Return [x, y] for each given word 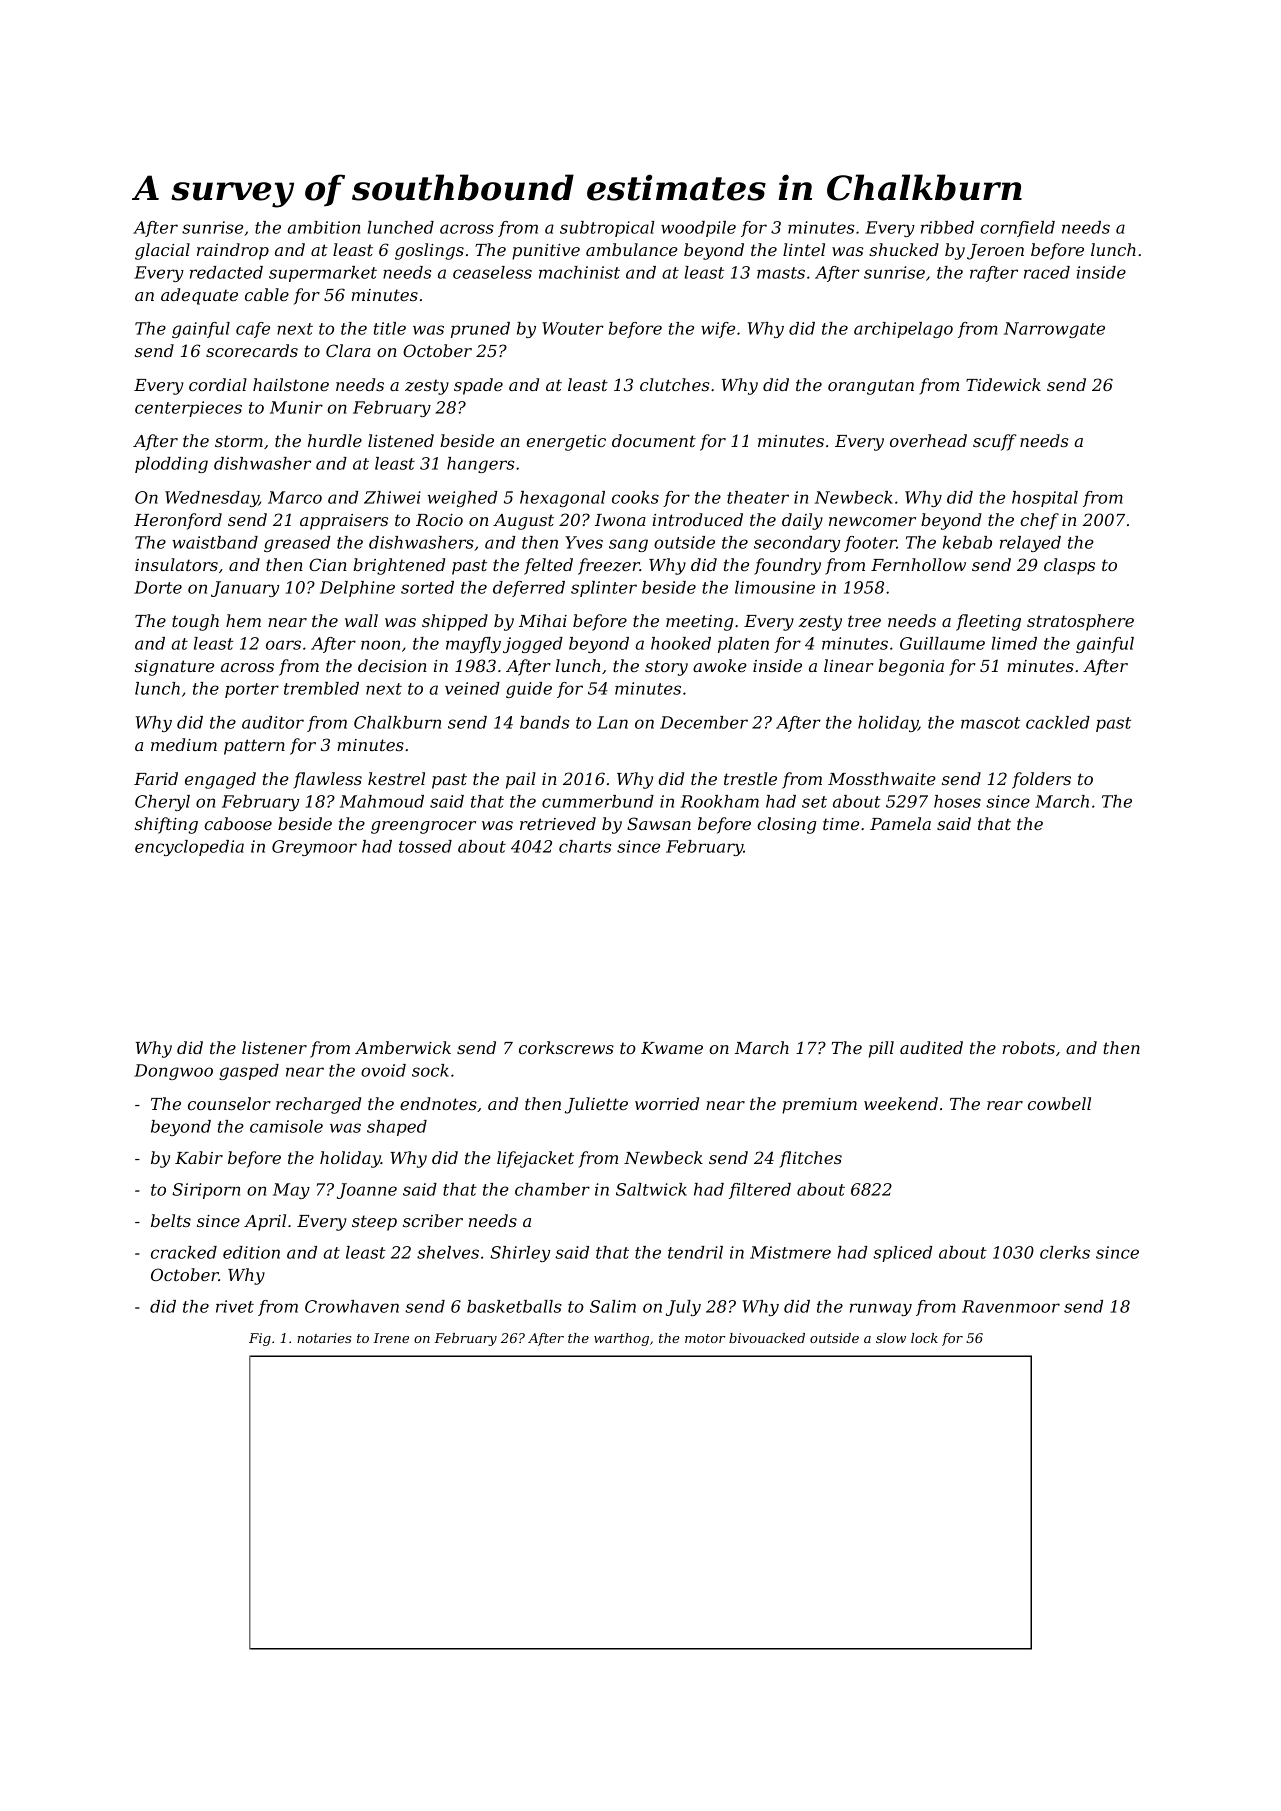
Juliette [596, 1105]
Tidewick [1003, 384]
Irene [391, 1338]
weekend [901, 1103]
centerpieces [188, 409]
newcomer [872, 521]
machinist [579, 272]
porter [252, 690]
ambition [323, 227]
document [654, 440]
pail [521, 780]
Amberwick [403, 1047]
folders [1041, 780]
